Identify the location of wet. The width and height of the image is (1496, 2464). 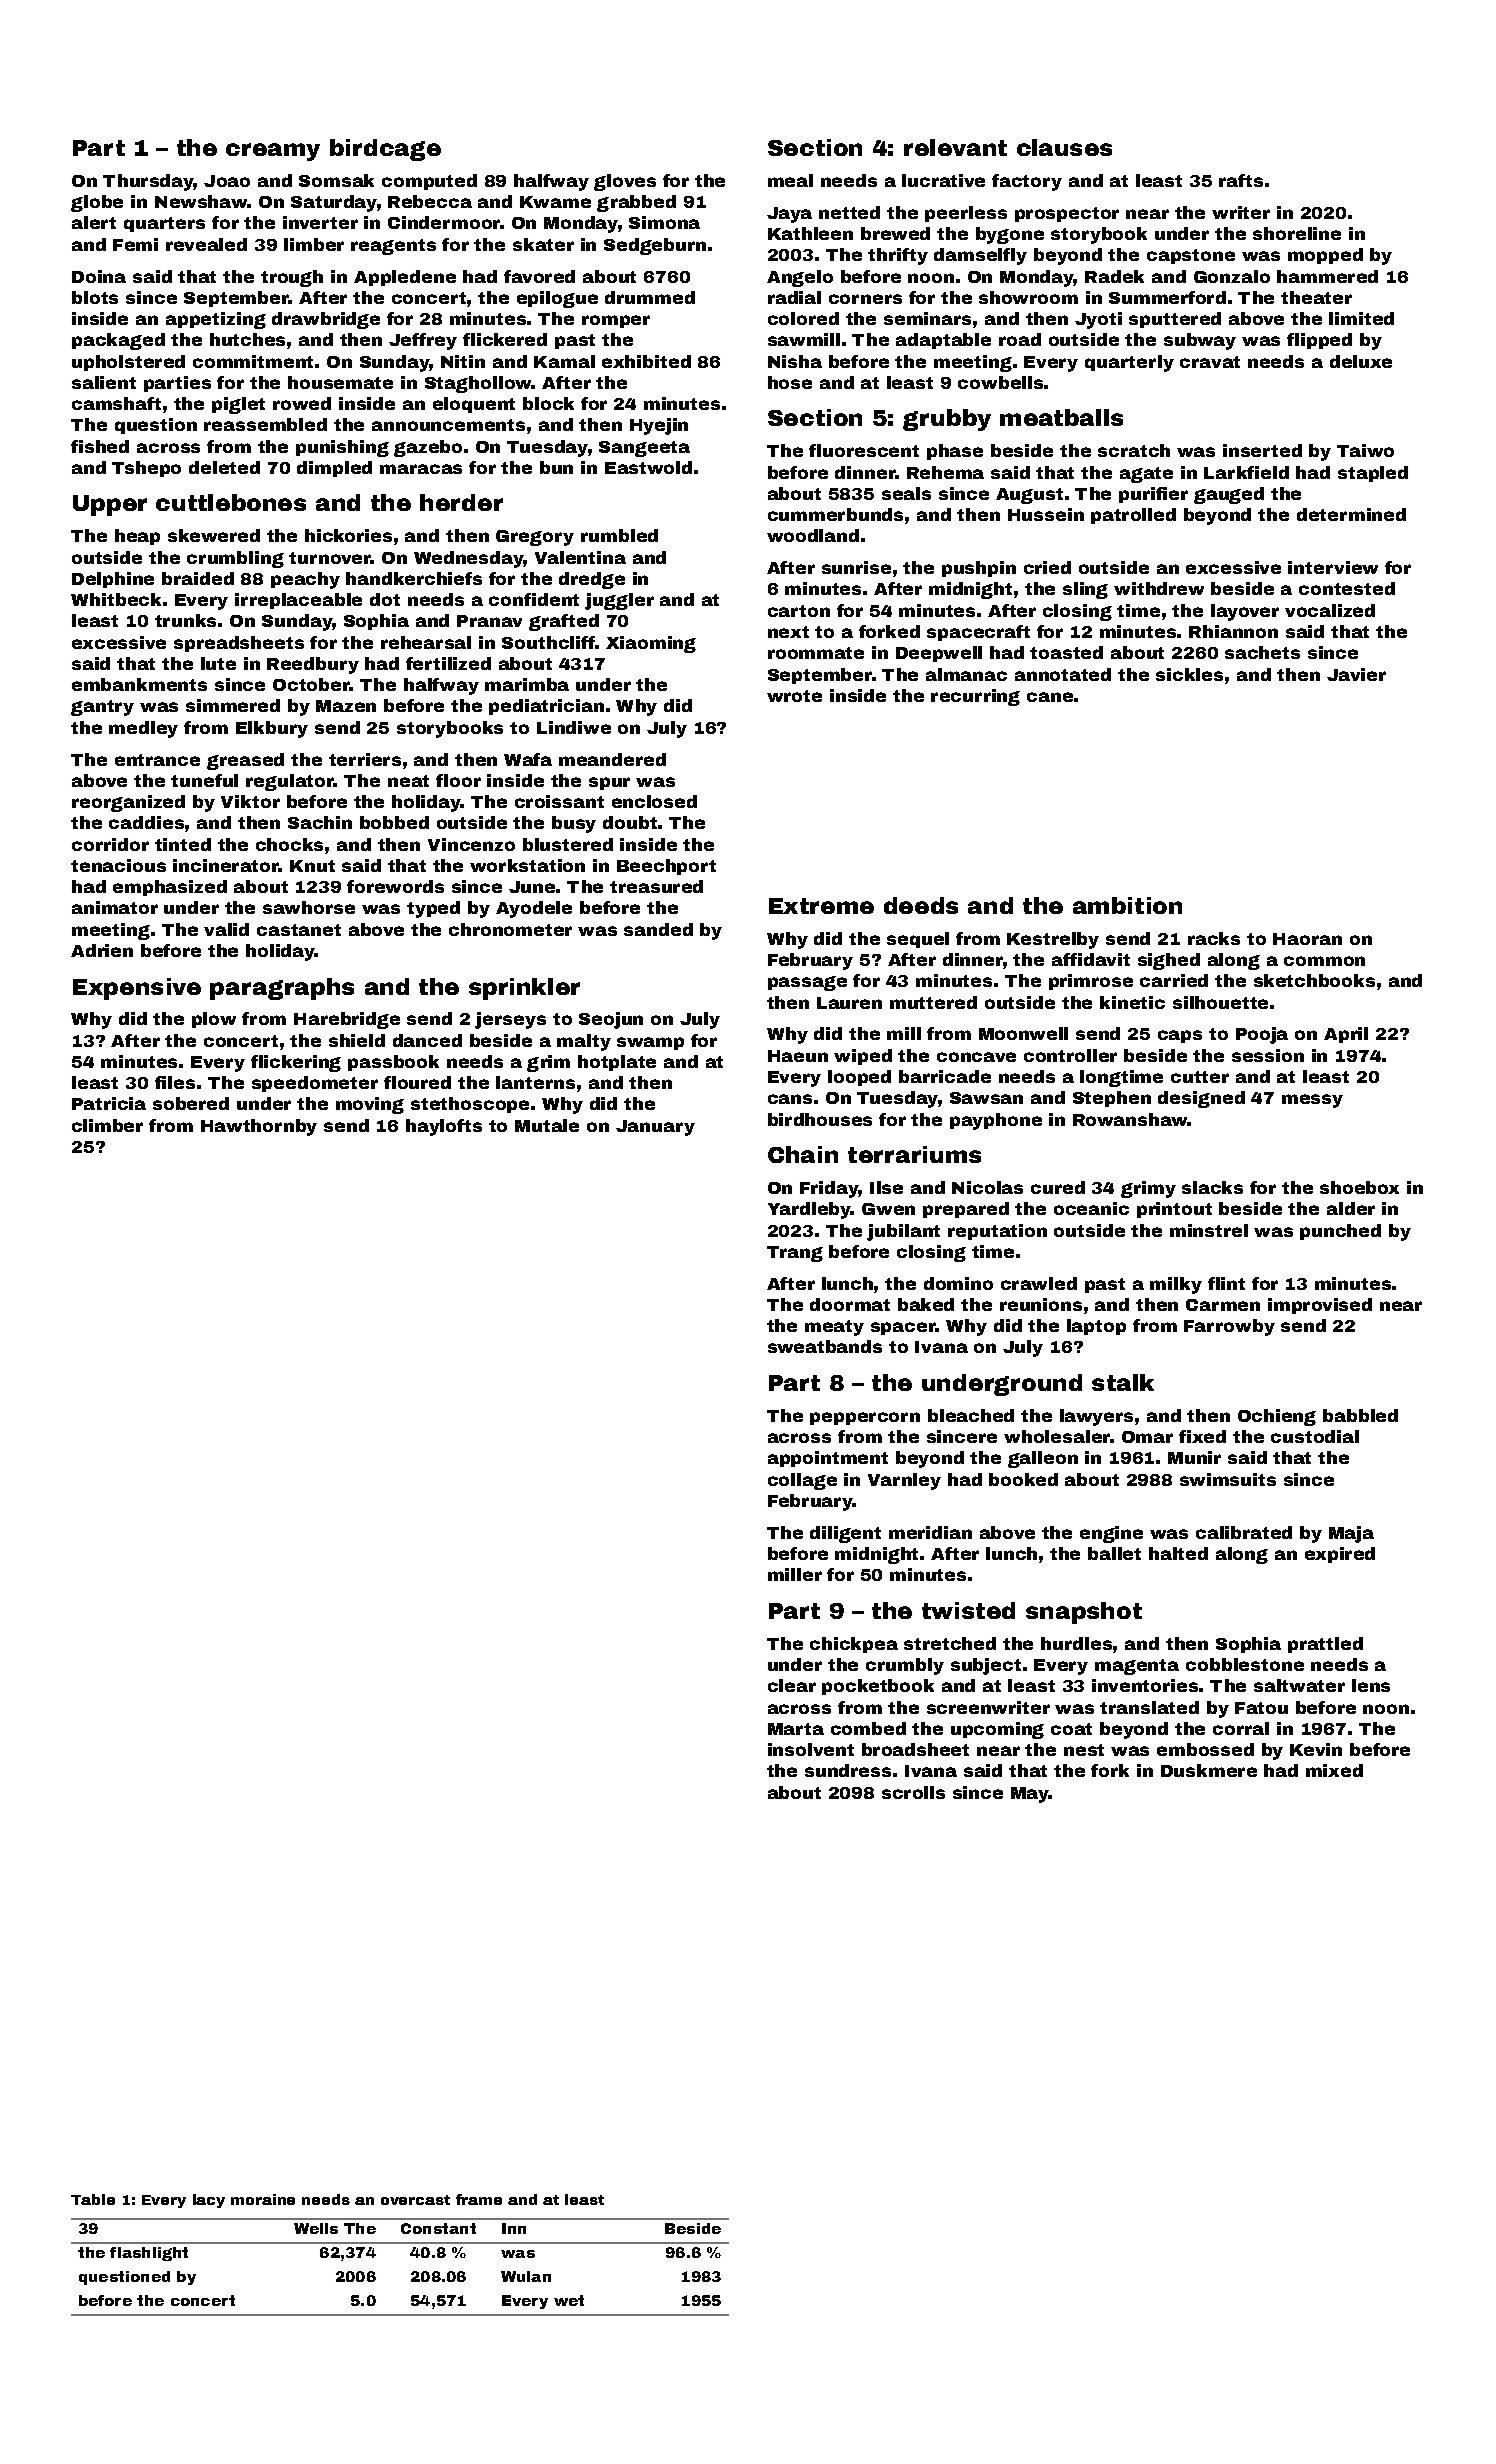
(569, 2300).
